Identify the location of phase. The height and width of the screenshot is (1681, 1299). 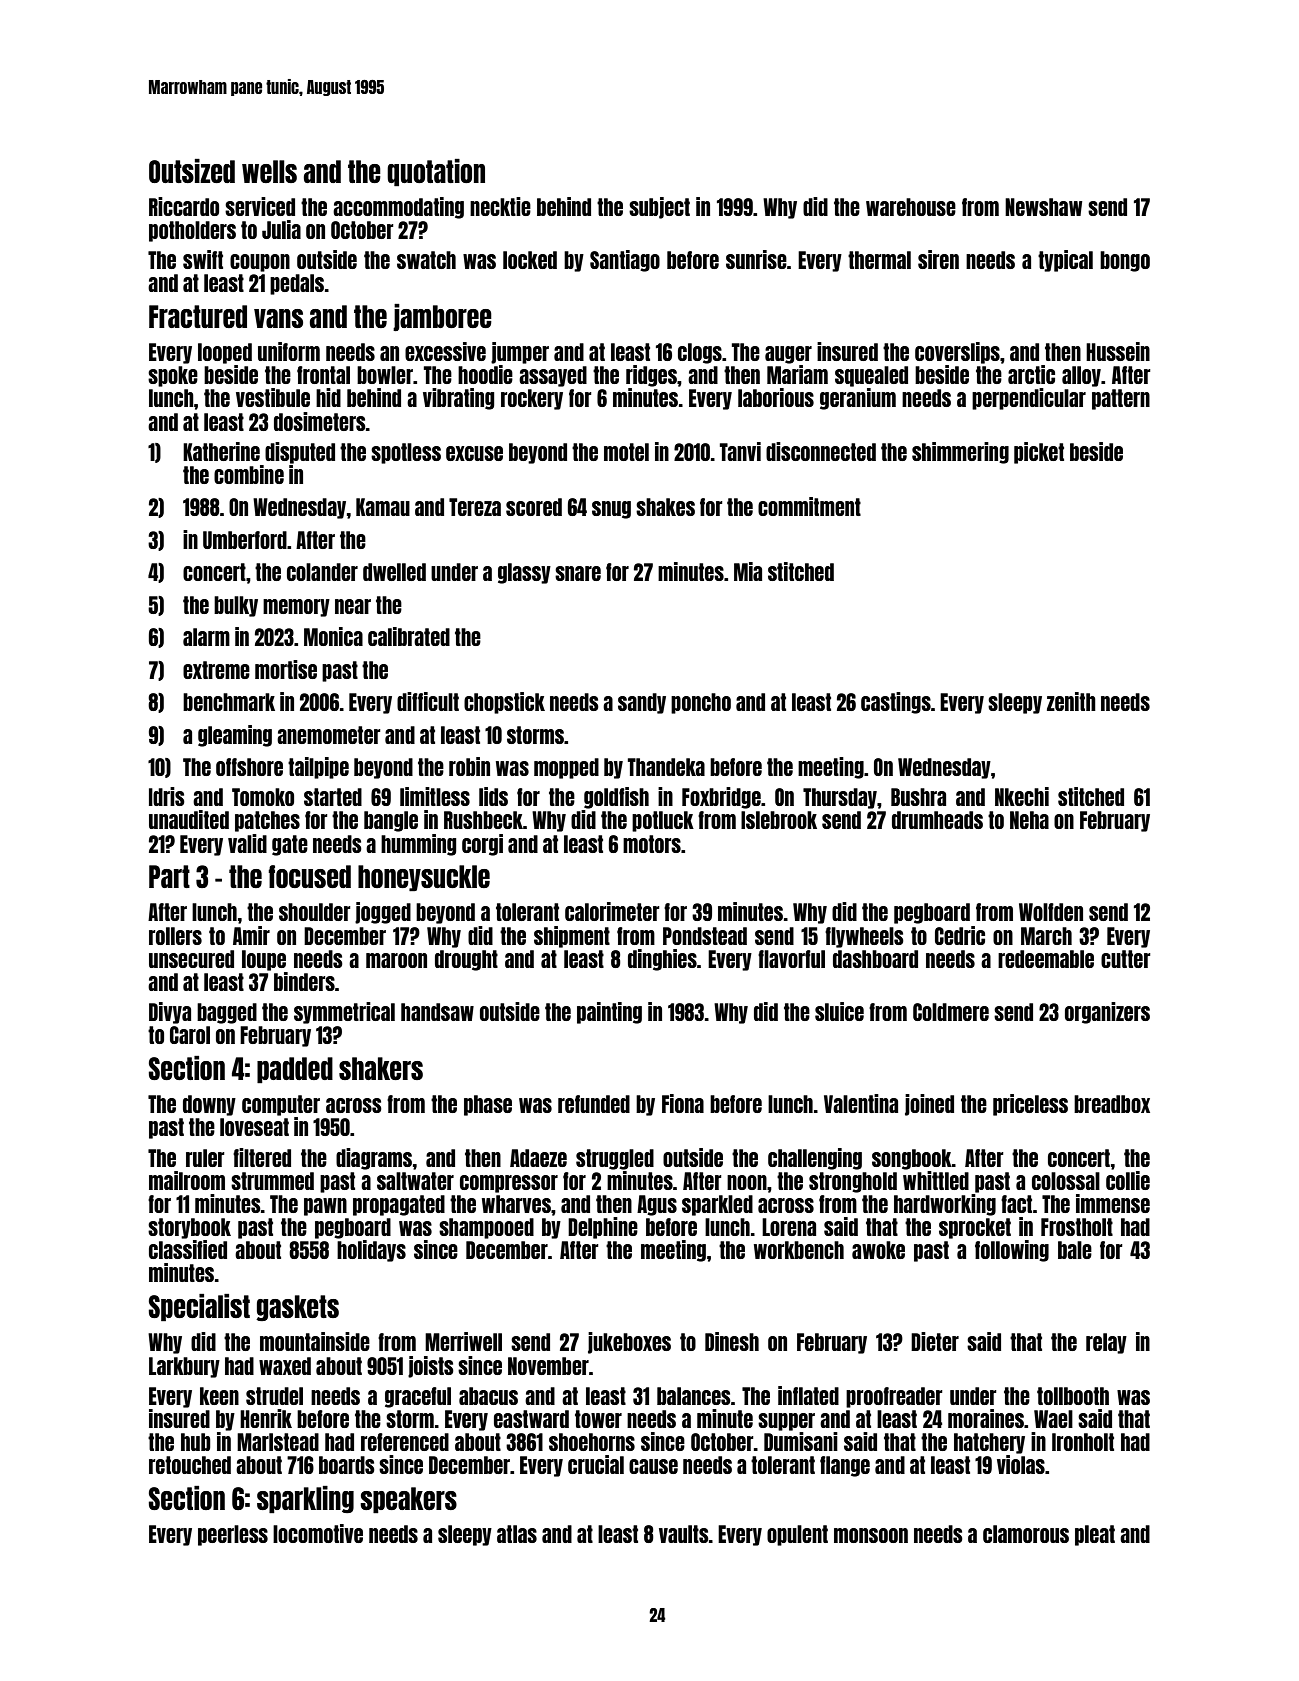
(488, 1105).
